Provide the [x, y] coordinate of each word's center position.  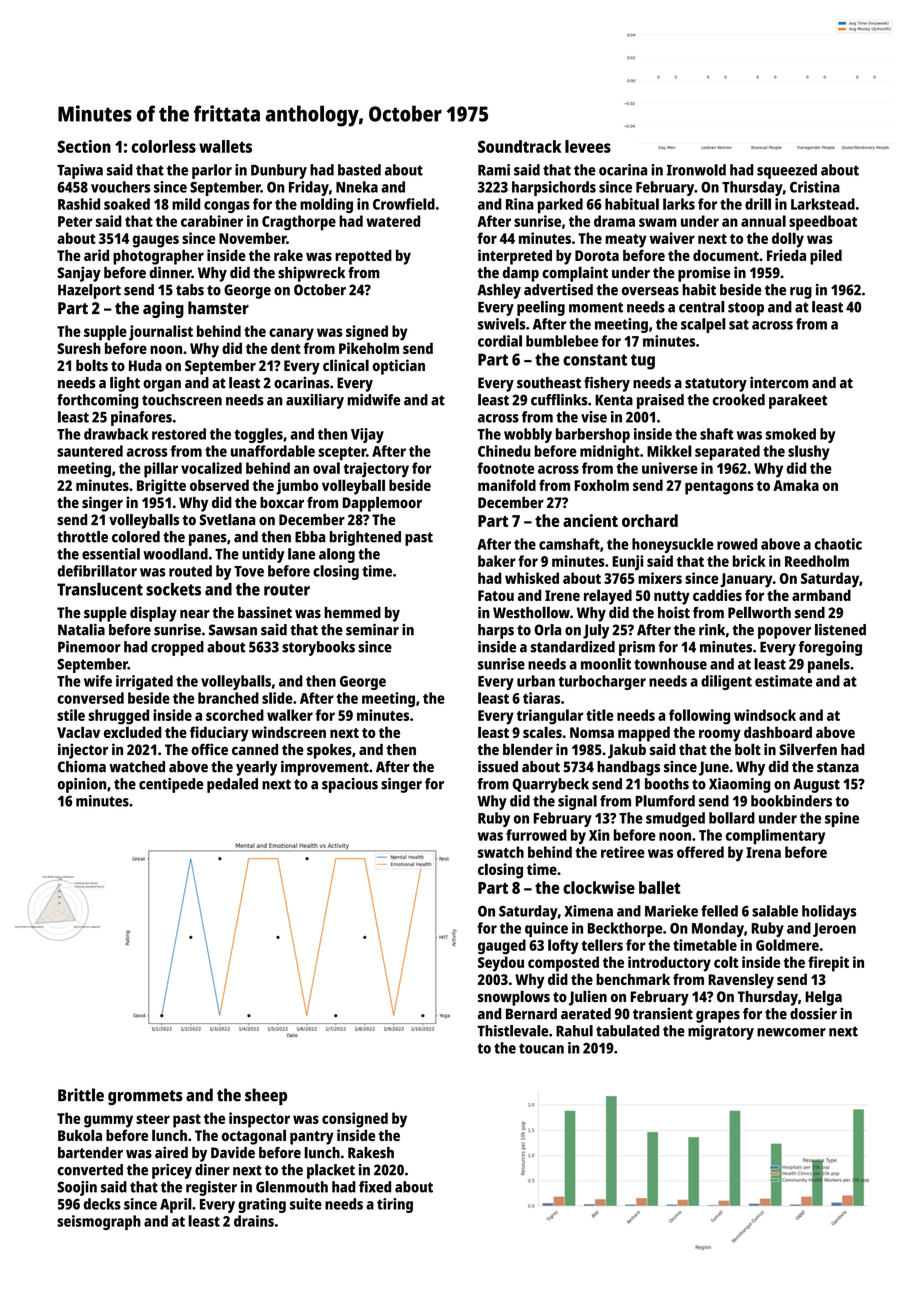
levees [588, 146]
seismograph [99, 1222]
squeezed [787, 171]
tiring [395, 1205]
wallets [225, 146]
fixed [375, 1187]
